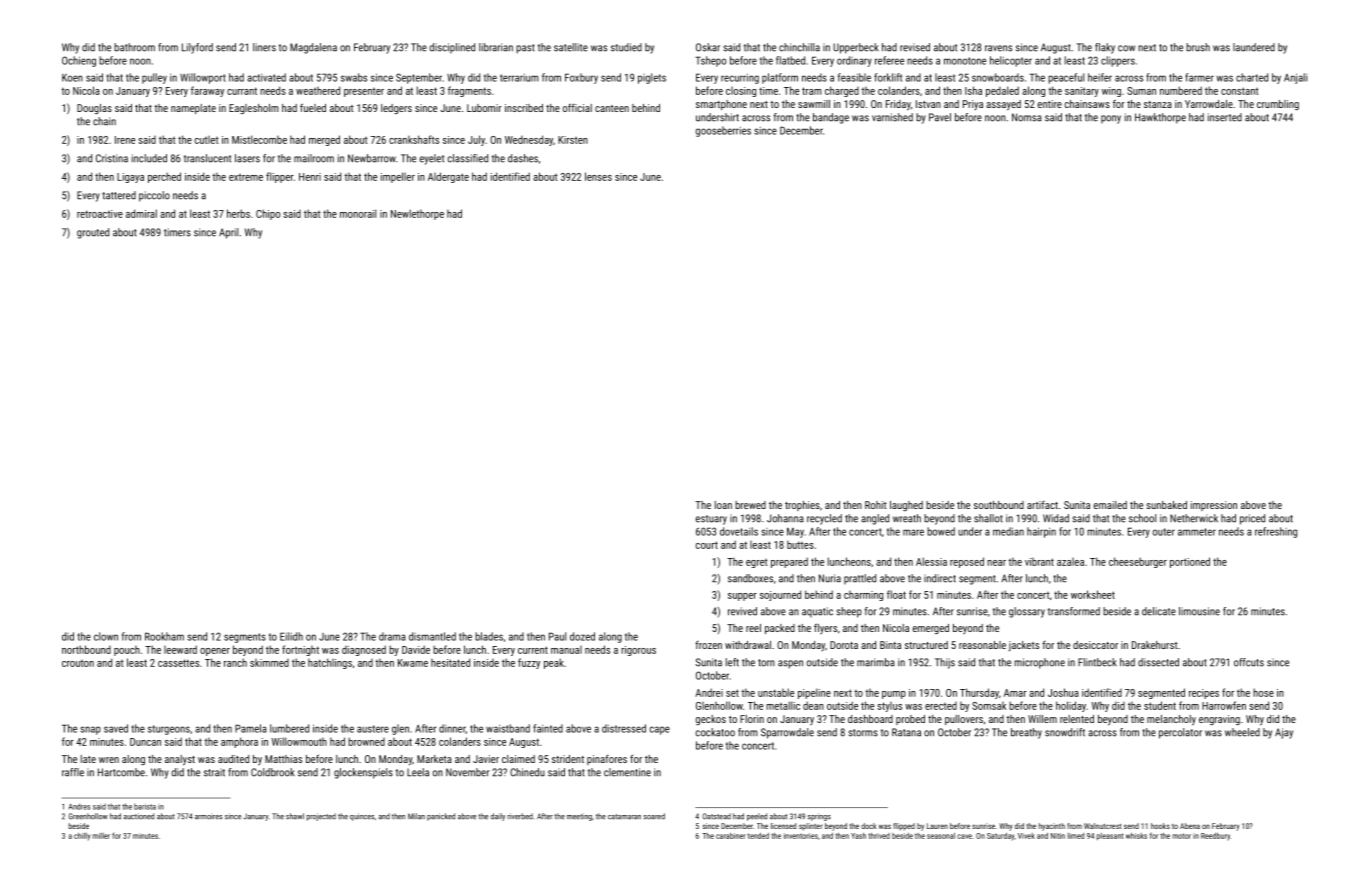  Describe the element at coordinates (417, 214) in the screenshot. I see `Newlethorpe` at that location.
